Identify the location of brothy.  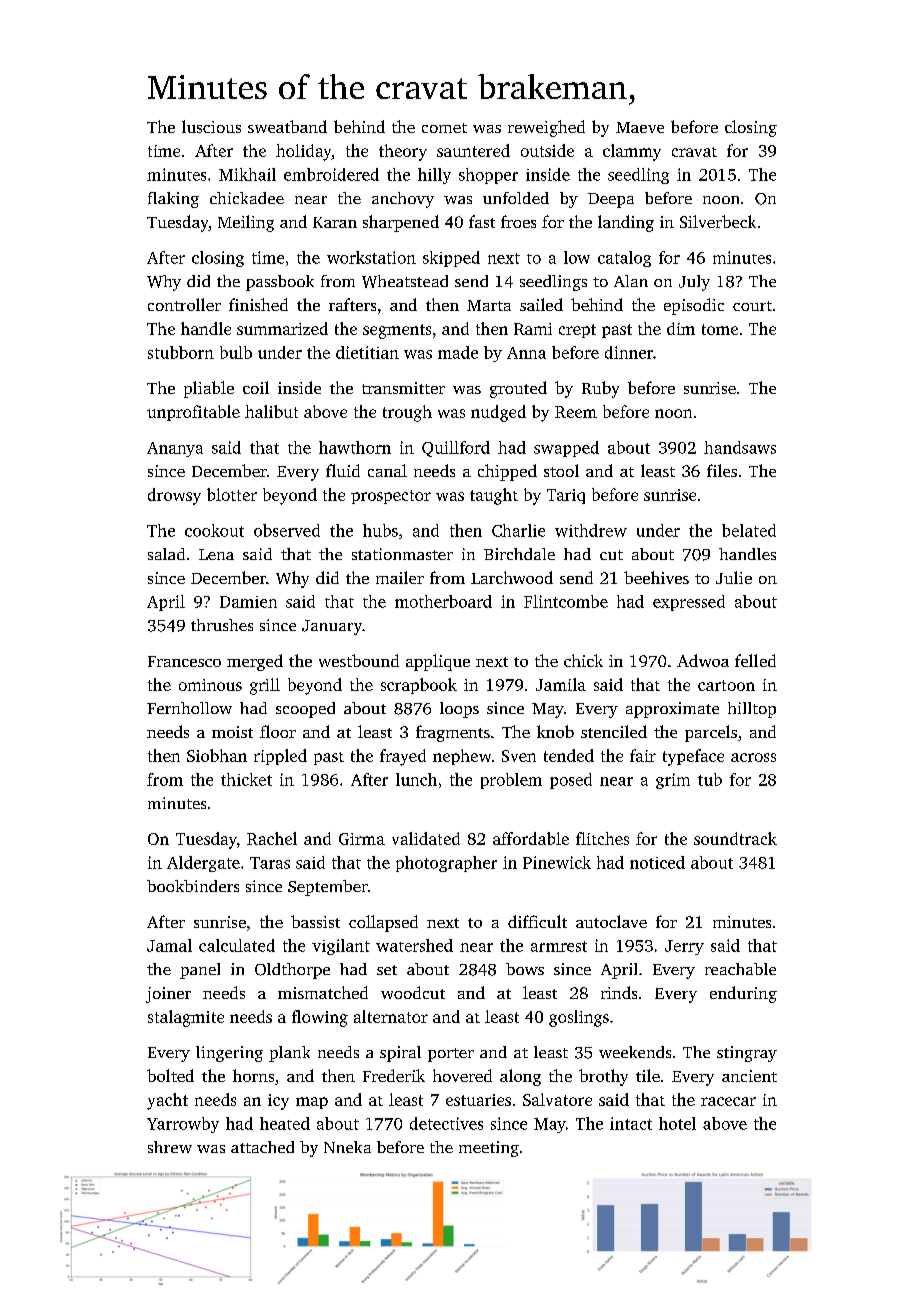
(603, 1077).
